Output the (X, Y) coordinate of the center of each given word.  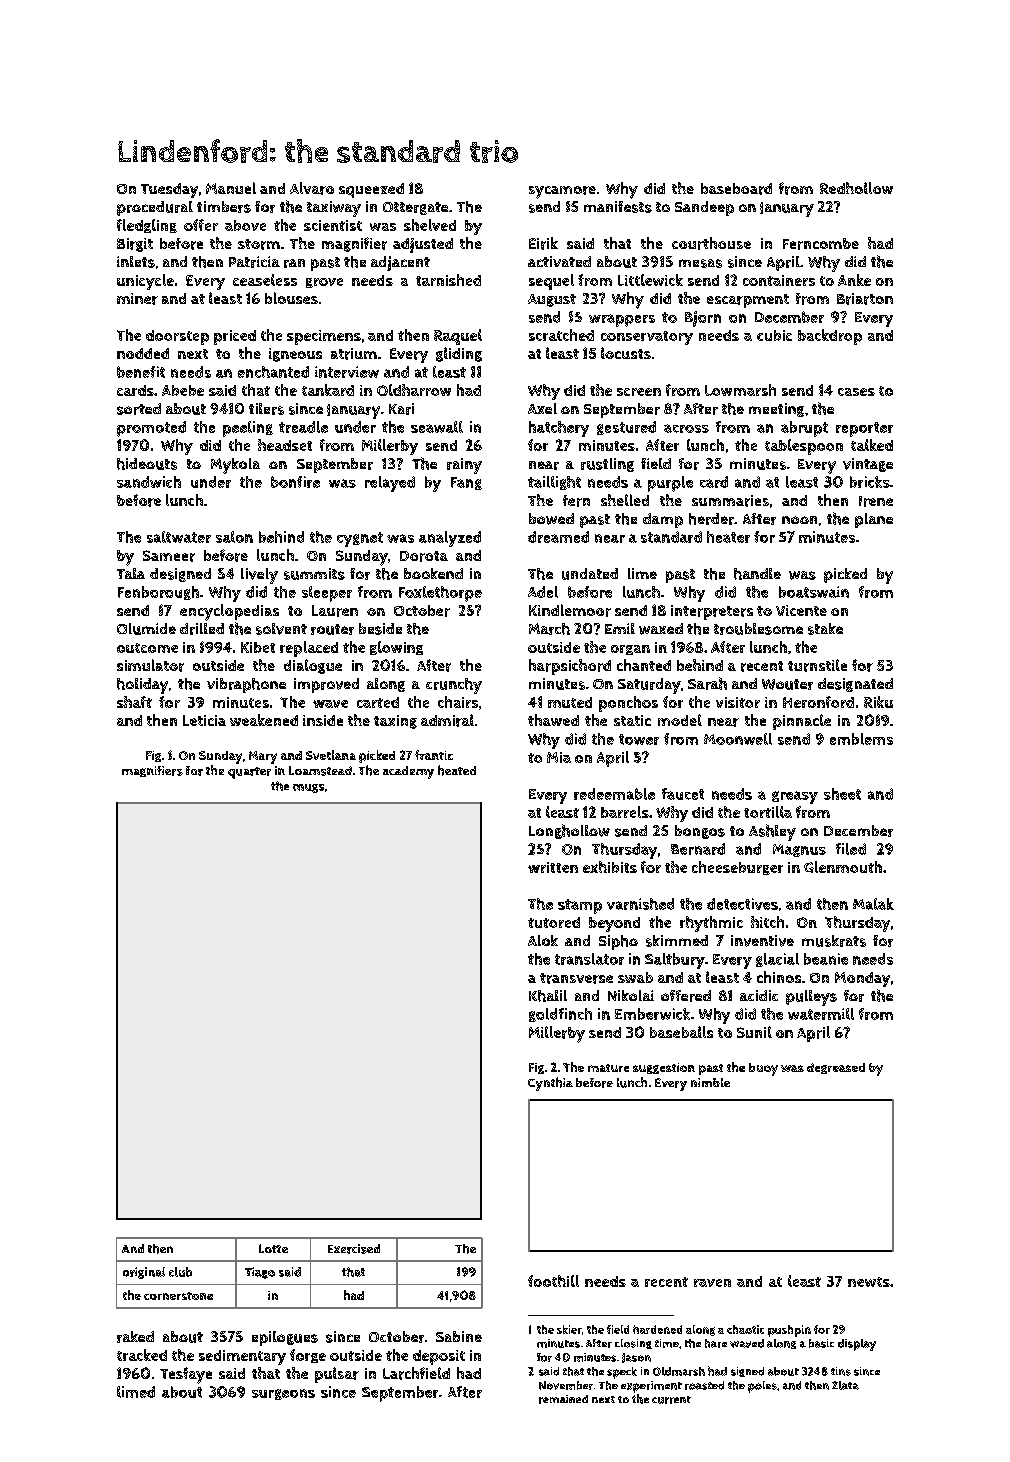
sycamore (562, 192)
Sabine (459, 1336)
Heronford (818, 702)
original (144, 1273)
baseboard (736, 189)
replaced (309, 649)
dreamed (558, 537)
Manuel (231, 188)
